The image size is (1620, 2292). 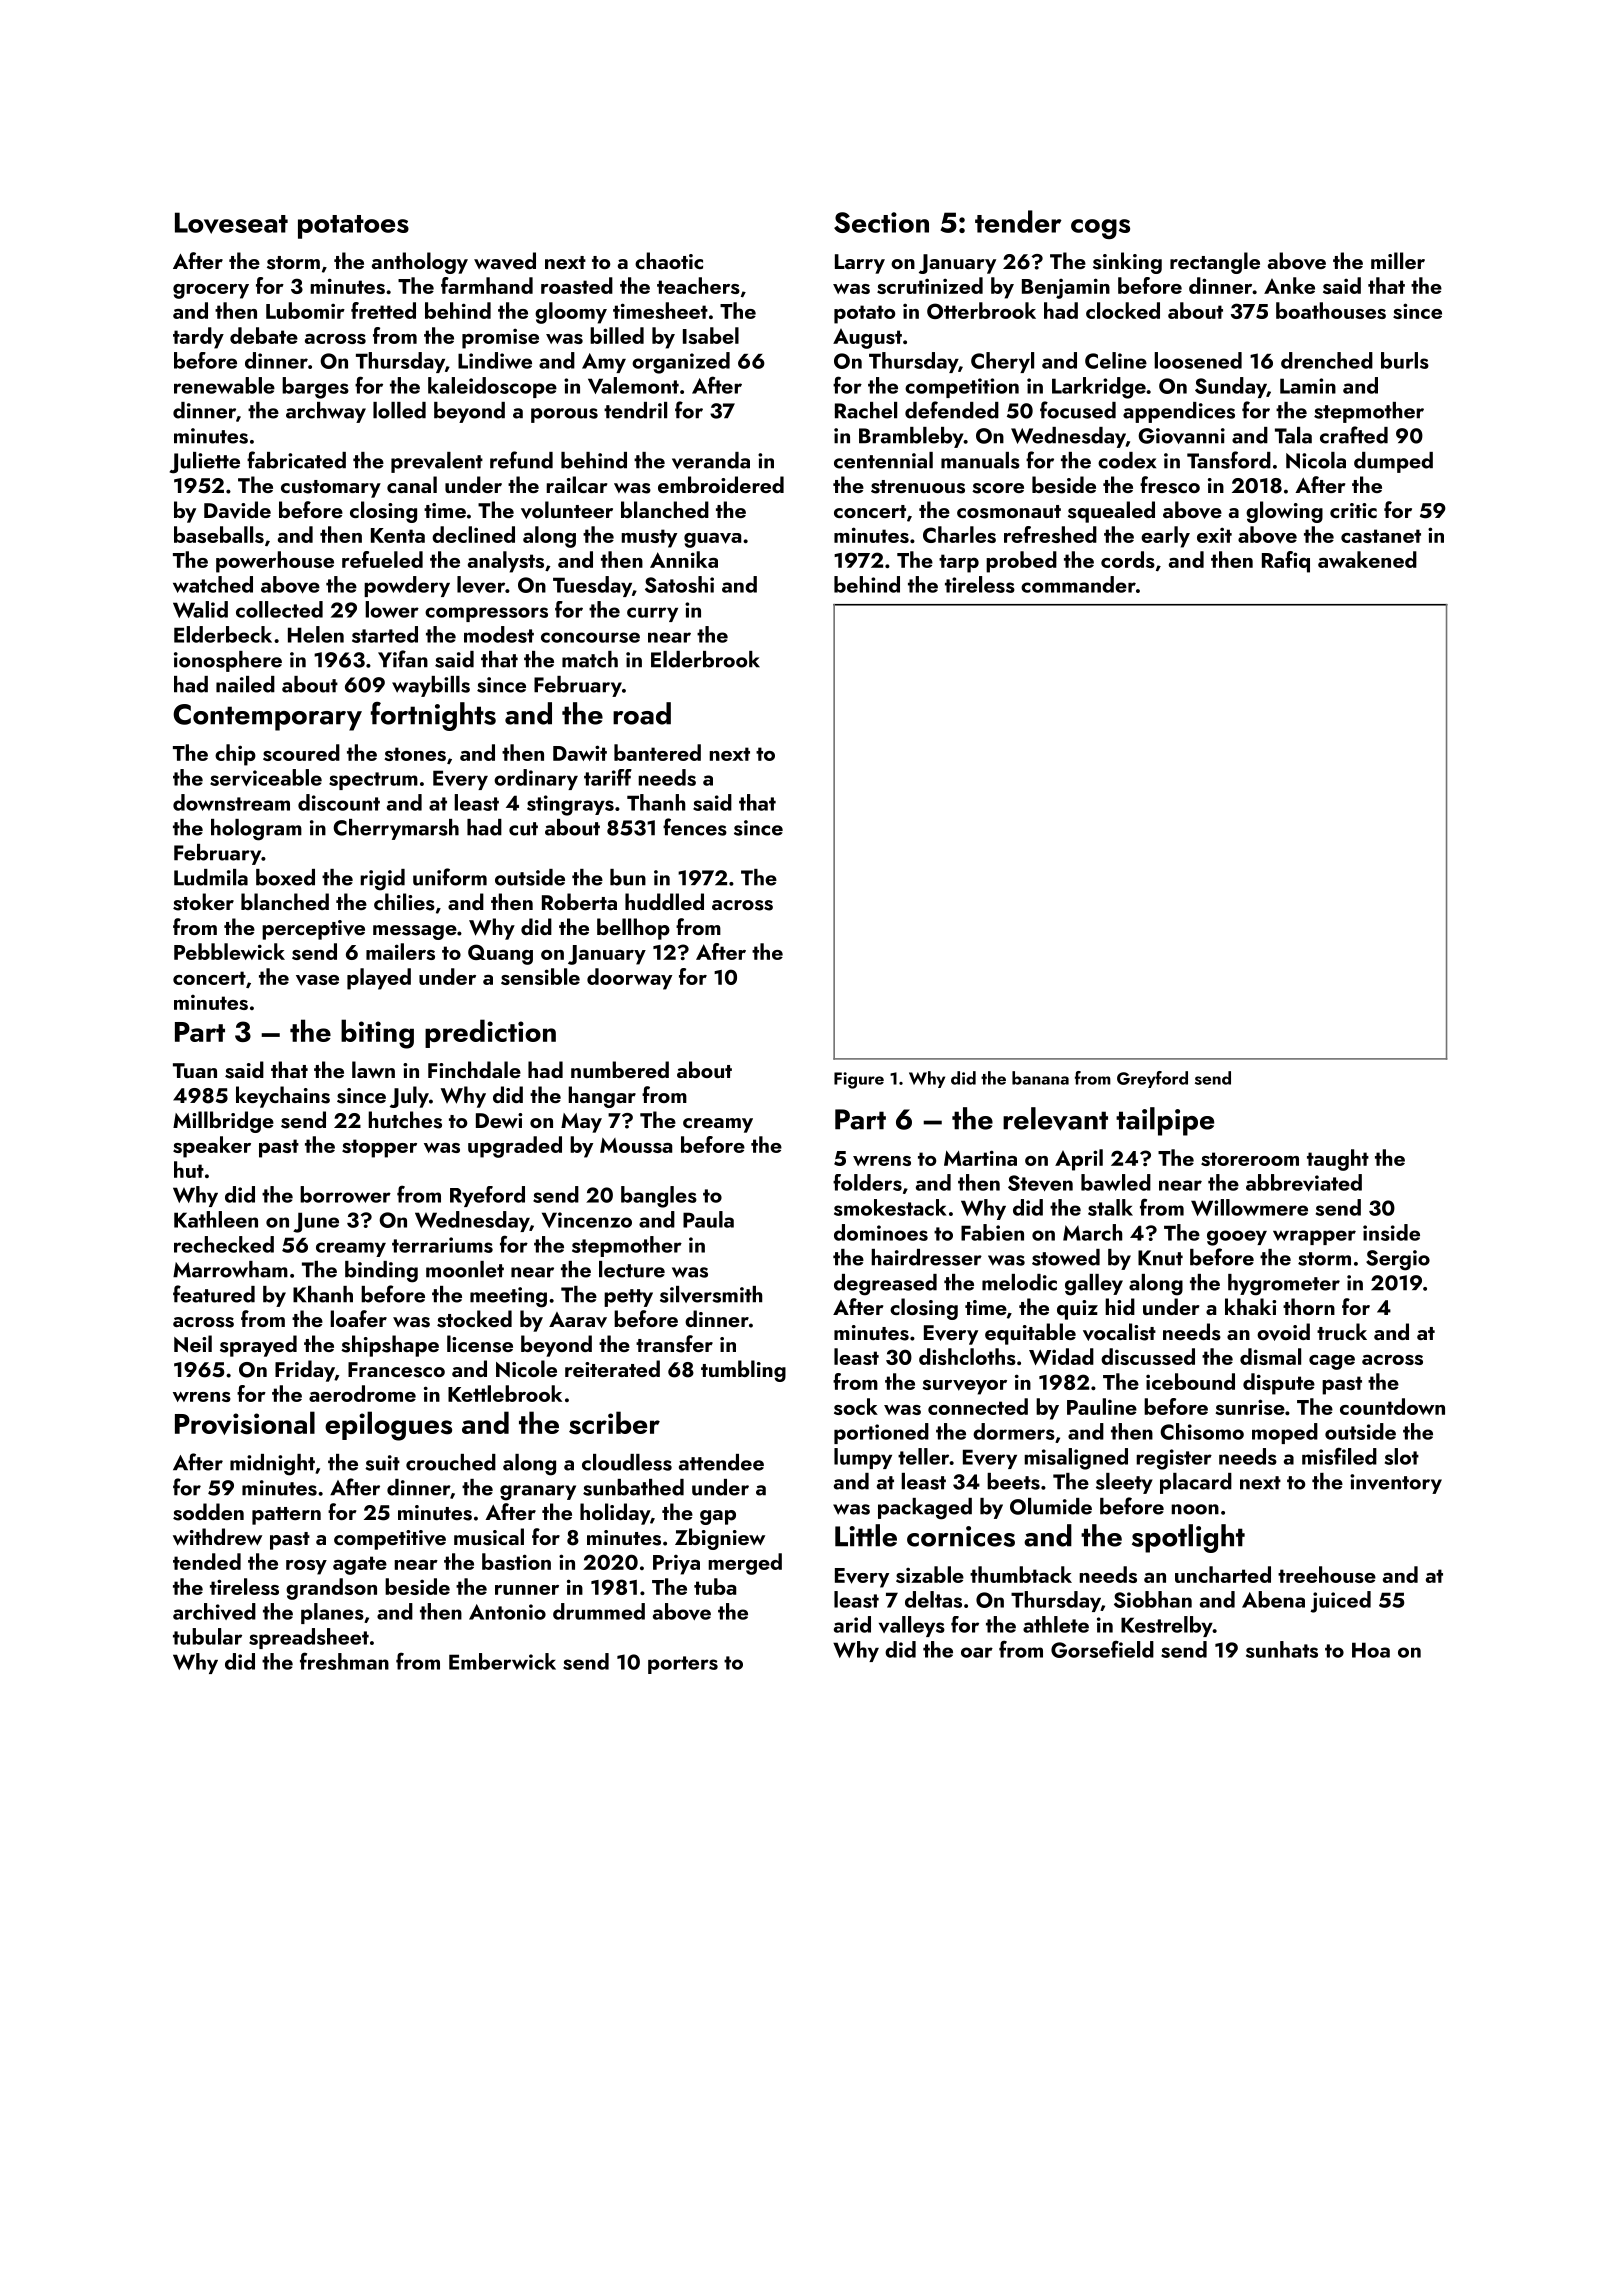 I want to click on Greyford, so click(x=1152, y=1079).
